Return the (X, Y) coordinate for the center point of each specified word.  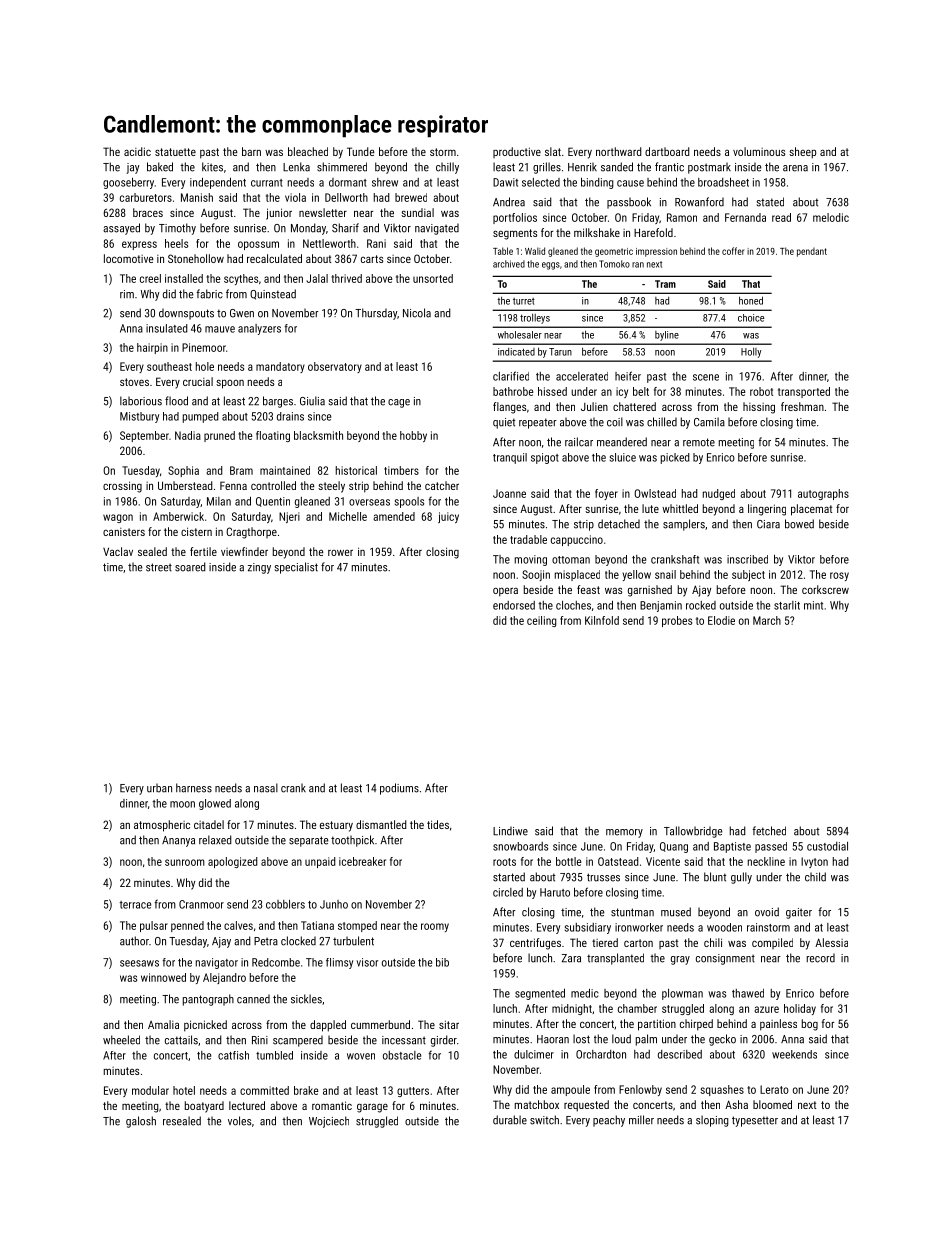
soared (190, 567)
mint (813, 605)
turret (524, 301)
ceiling (542, 621)
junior (279, 214)
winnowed (163, 977)
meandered (622, 442)
